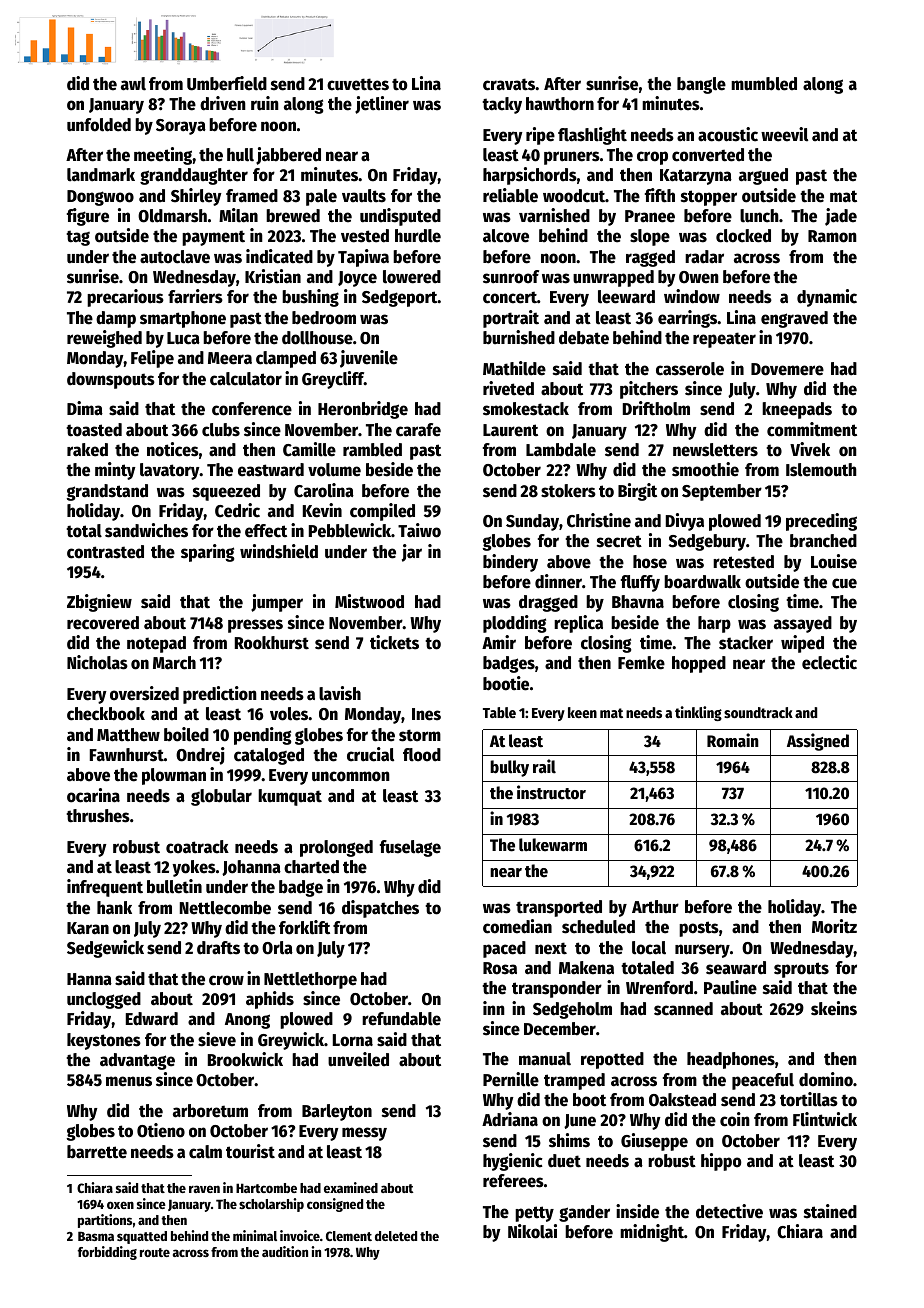  Describe the element at coordinates (101, 175) in the screenshot. I see `landmark` at that location.
